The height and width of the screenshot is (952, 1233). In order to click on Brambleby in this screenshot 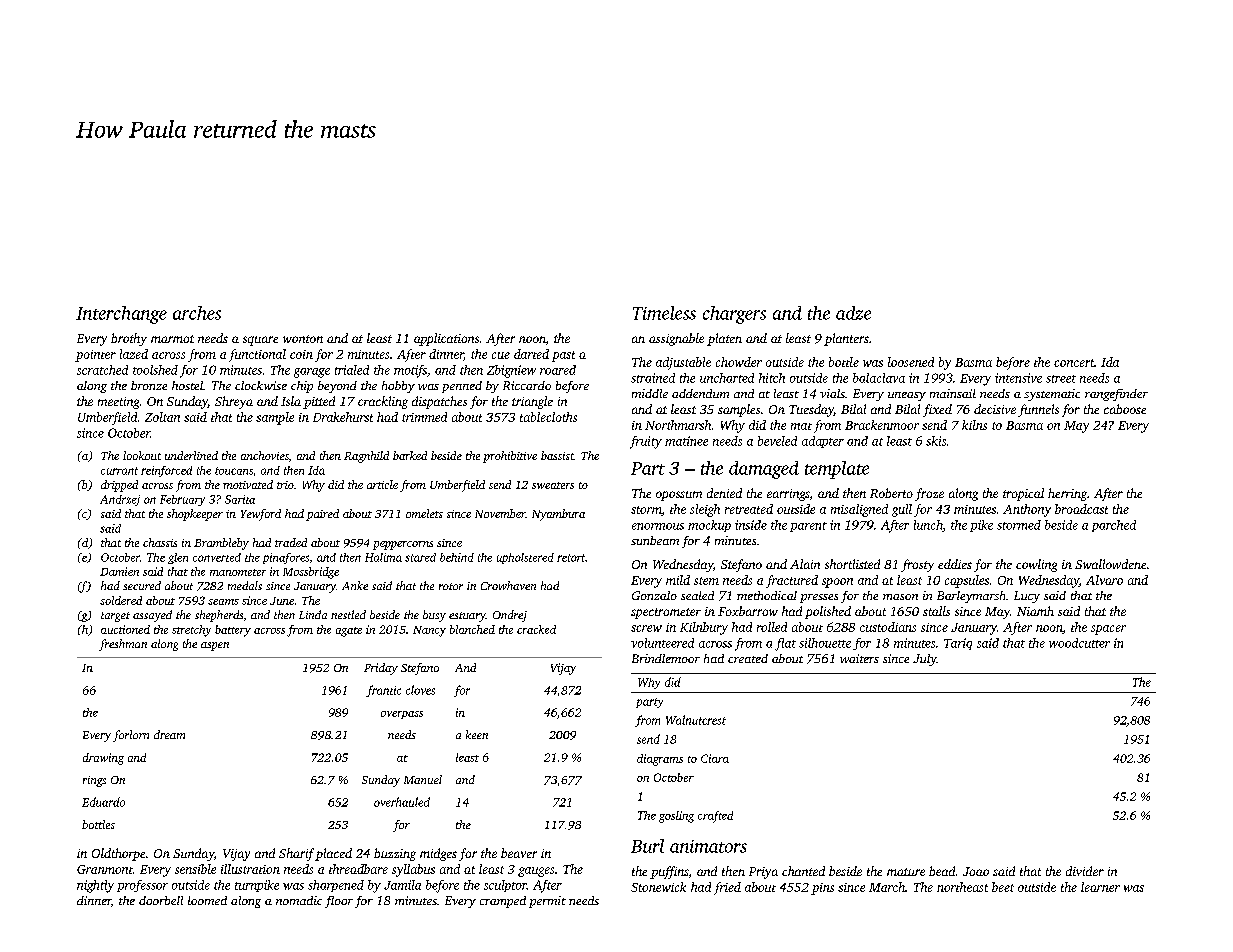, I will do `click(221, 544)`.
